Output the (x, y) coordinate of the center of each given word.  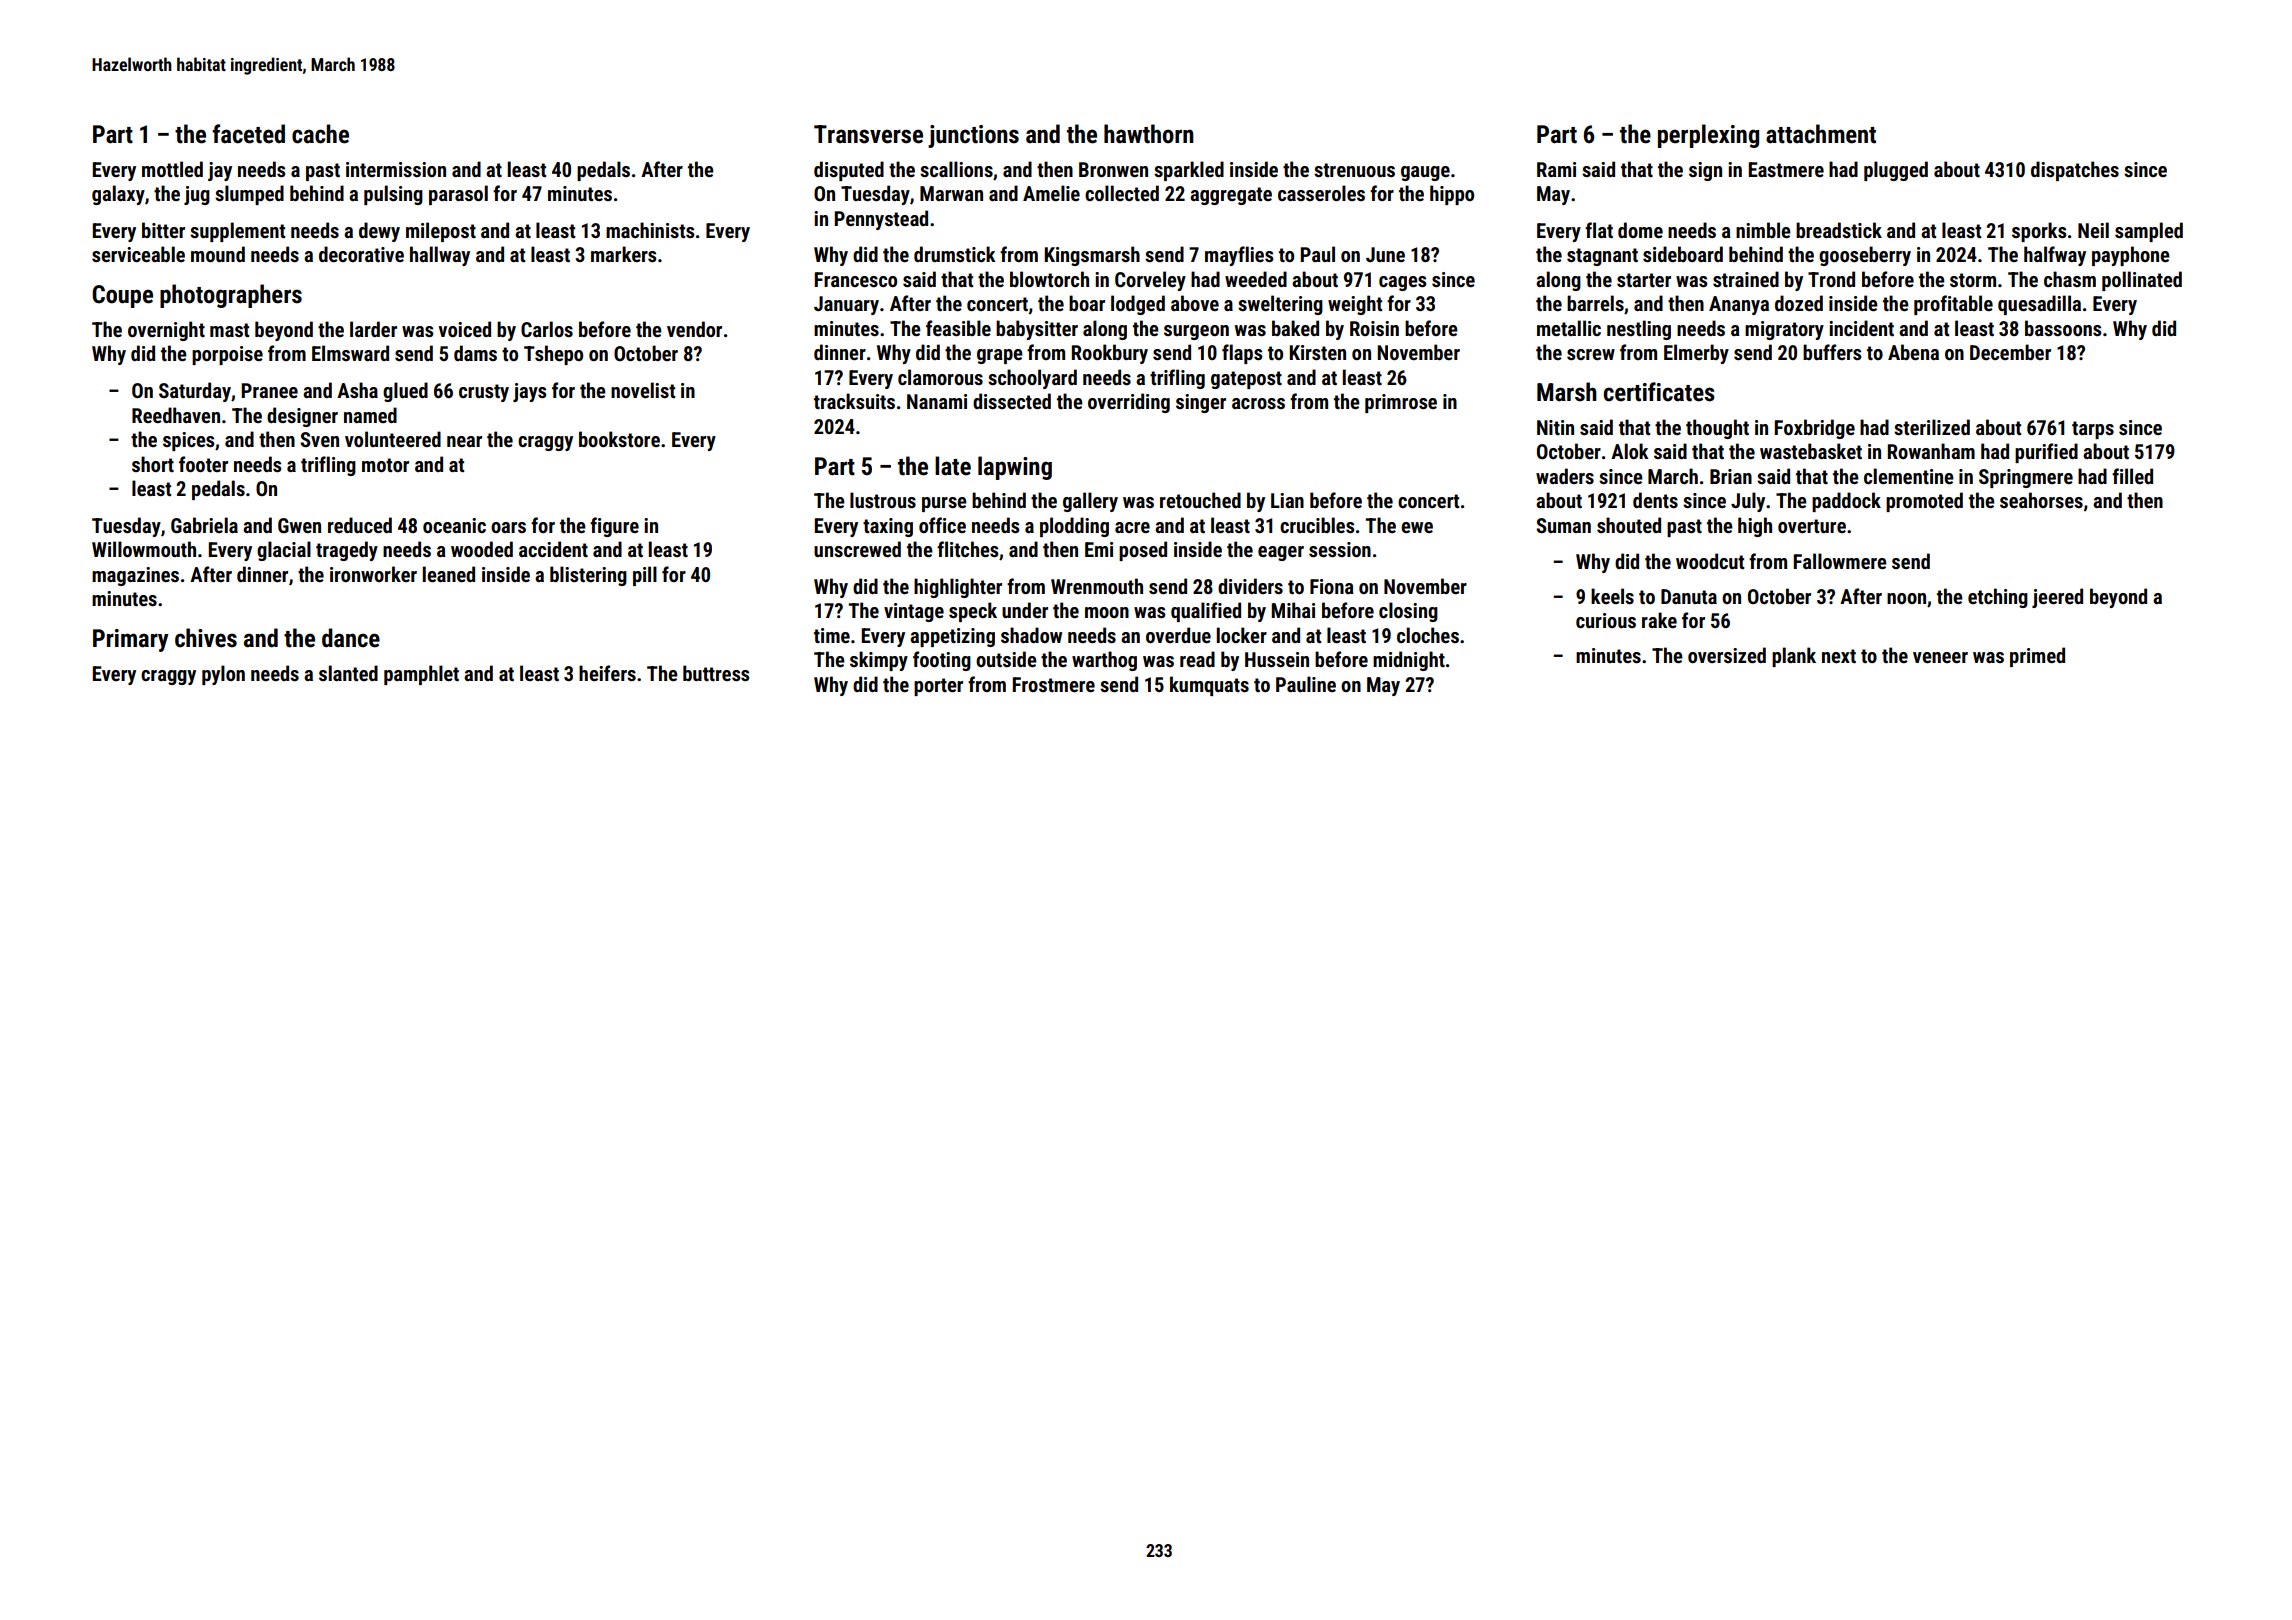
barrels (1595, 303)
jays (529, 392)
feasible (958, 328)
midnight (1409, 661)
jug (197, 195)
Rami (1556, 169)
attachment (1821, 134)
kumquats (1209, 686)
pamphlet (421, 675)
